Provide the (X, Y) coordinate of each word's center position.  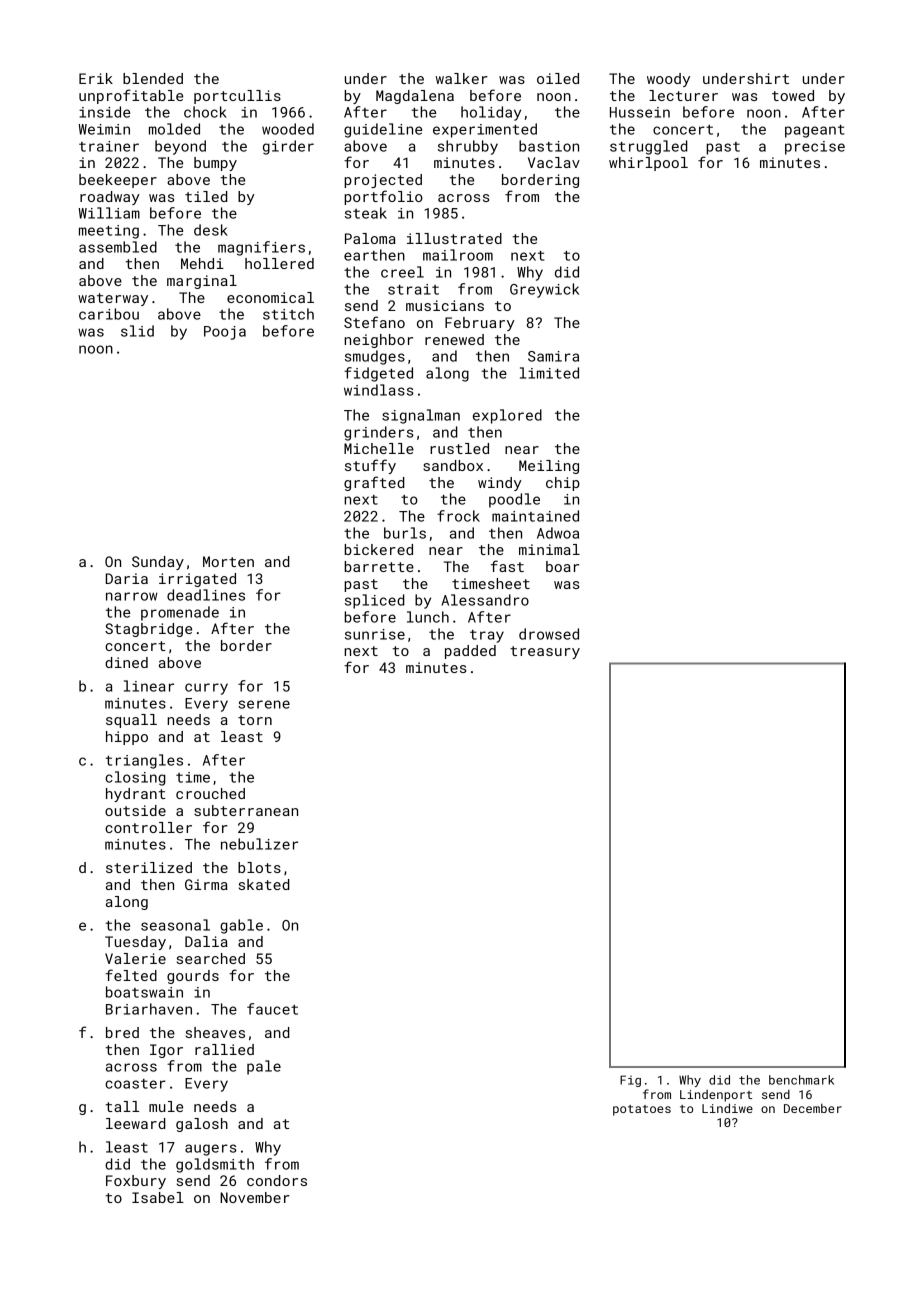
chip (563, 484)
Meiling (549, 467)
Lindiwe (727, 1108)
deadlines (206, 595)
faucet (272, 1009)
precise (815, 148)
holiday (491, 113)
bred (122, 1032)
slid (137, 331)
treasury (545, 652)
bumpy (215, 164)
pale (264, 1067)
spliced (375, 601)
